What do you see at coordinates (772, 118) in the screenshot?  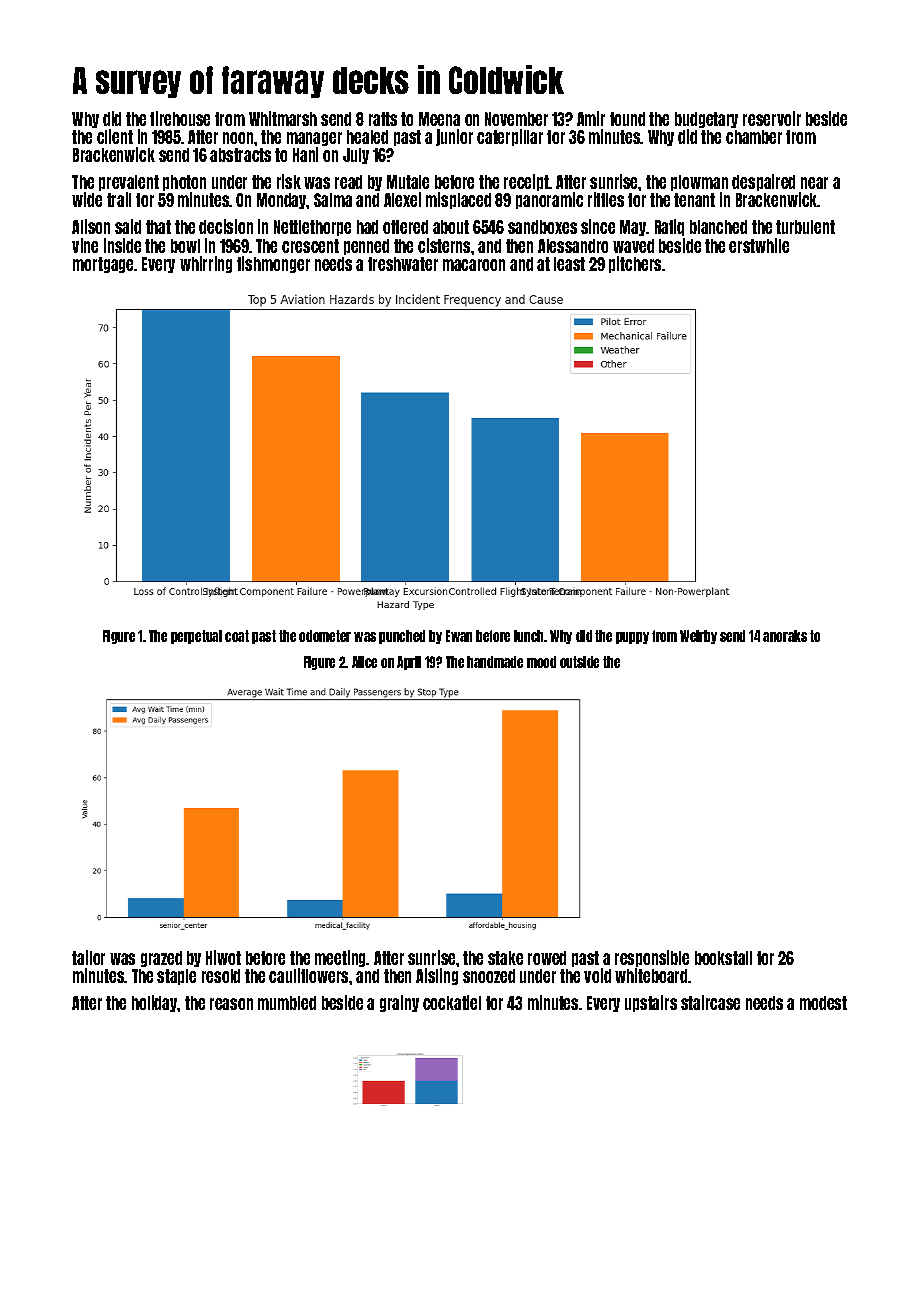 I see `reservoir` at bounding box center [772, 118].
